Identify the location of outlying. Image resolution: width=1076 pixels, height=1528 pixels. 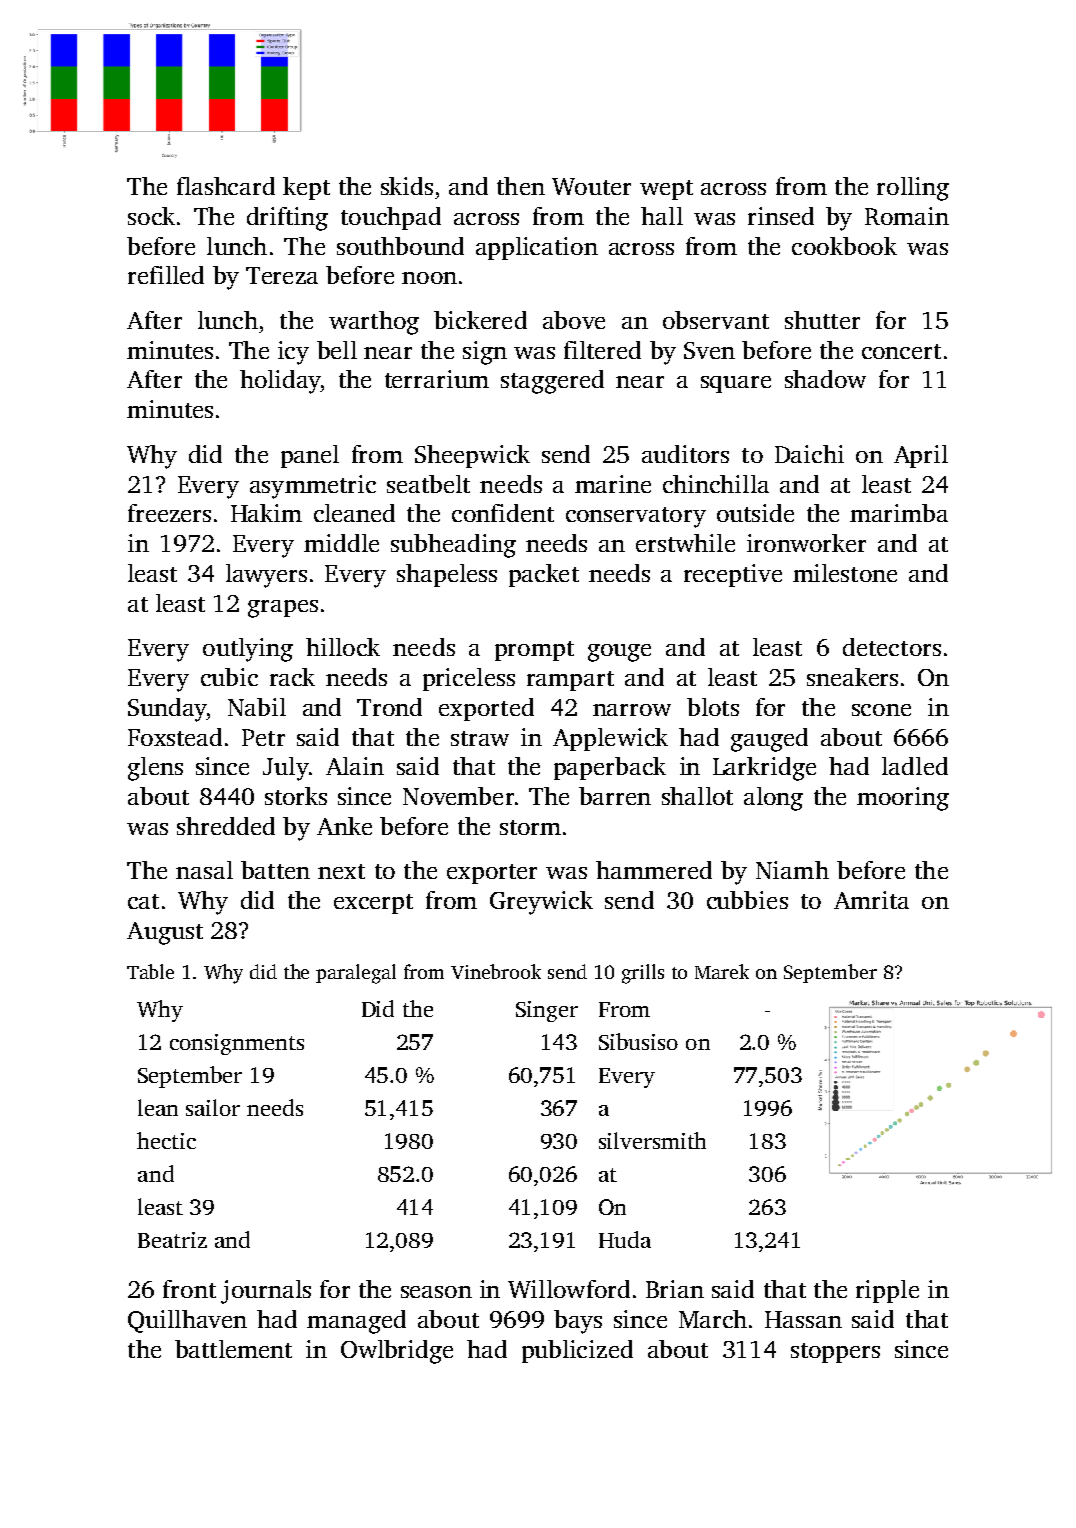
(248, 650).
